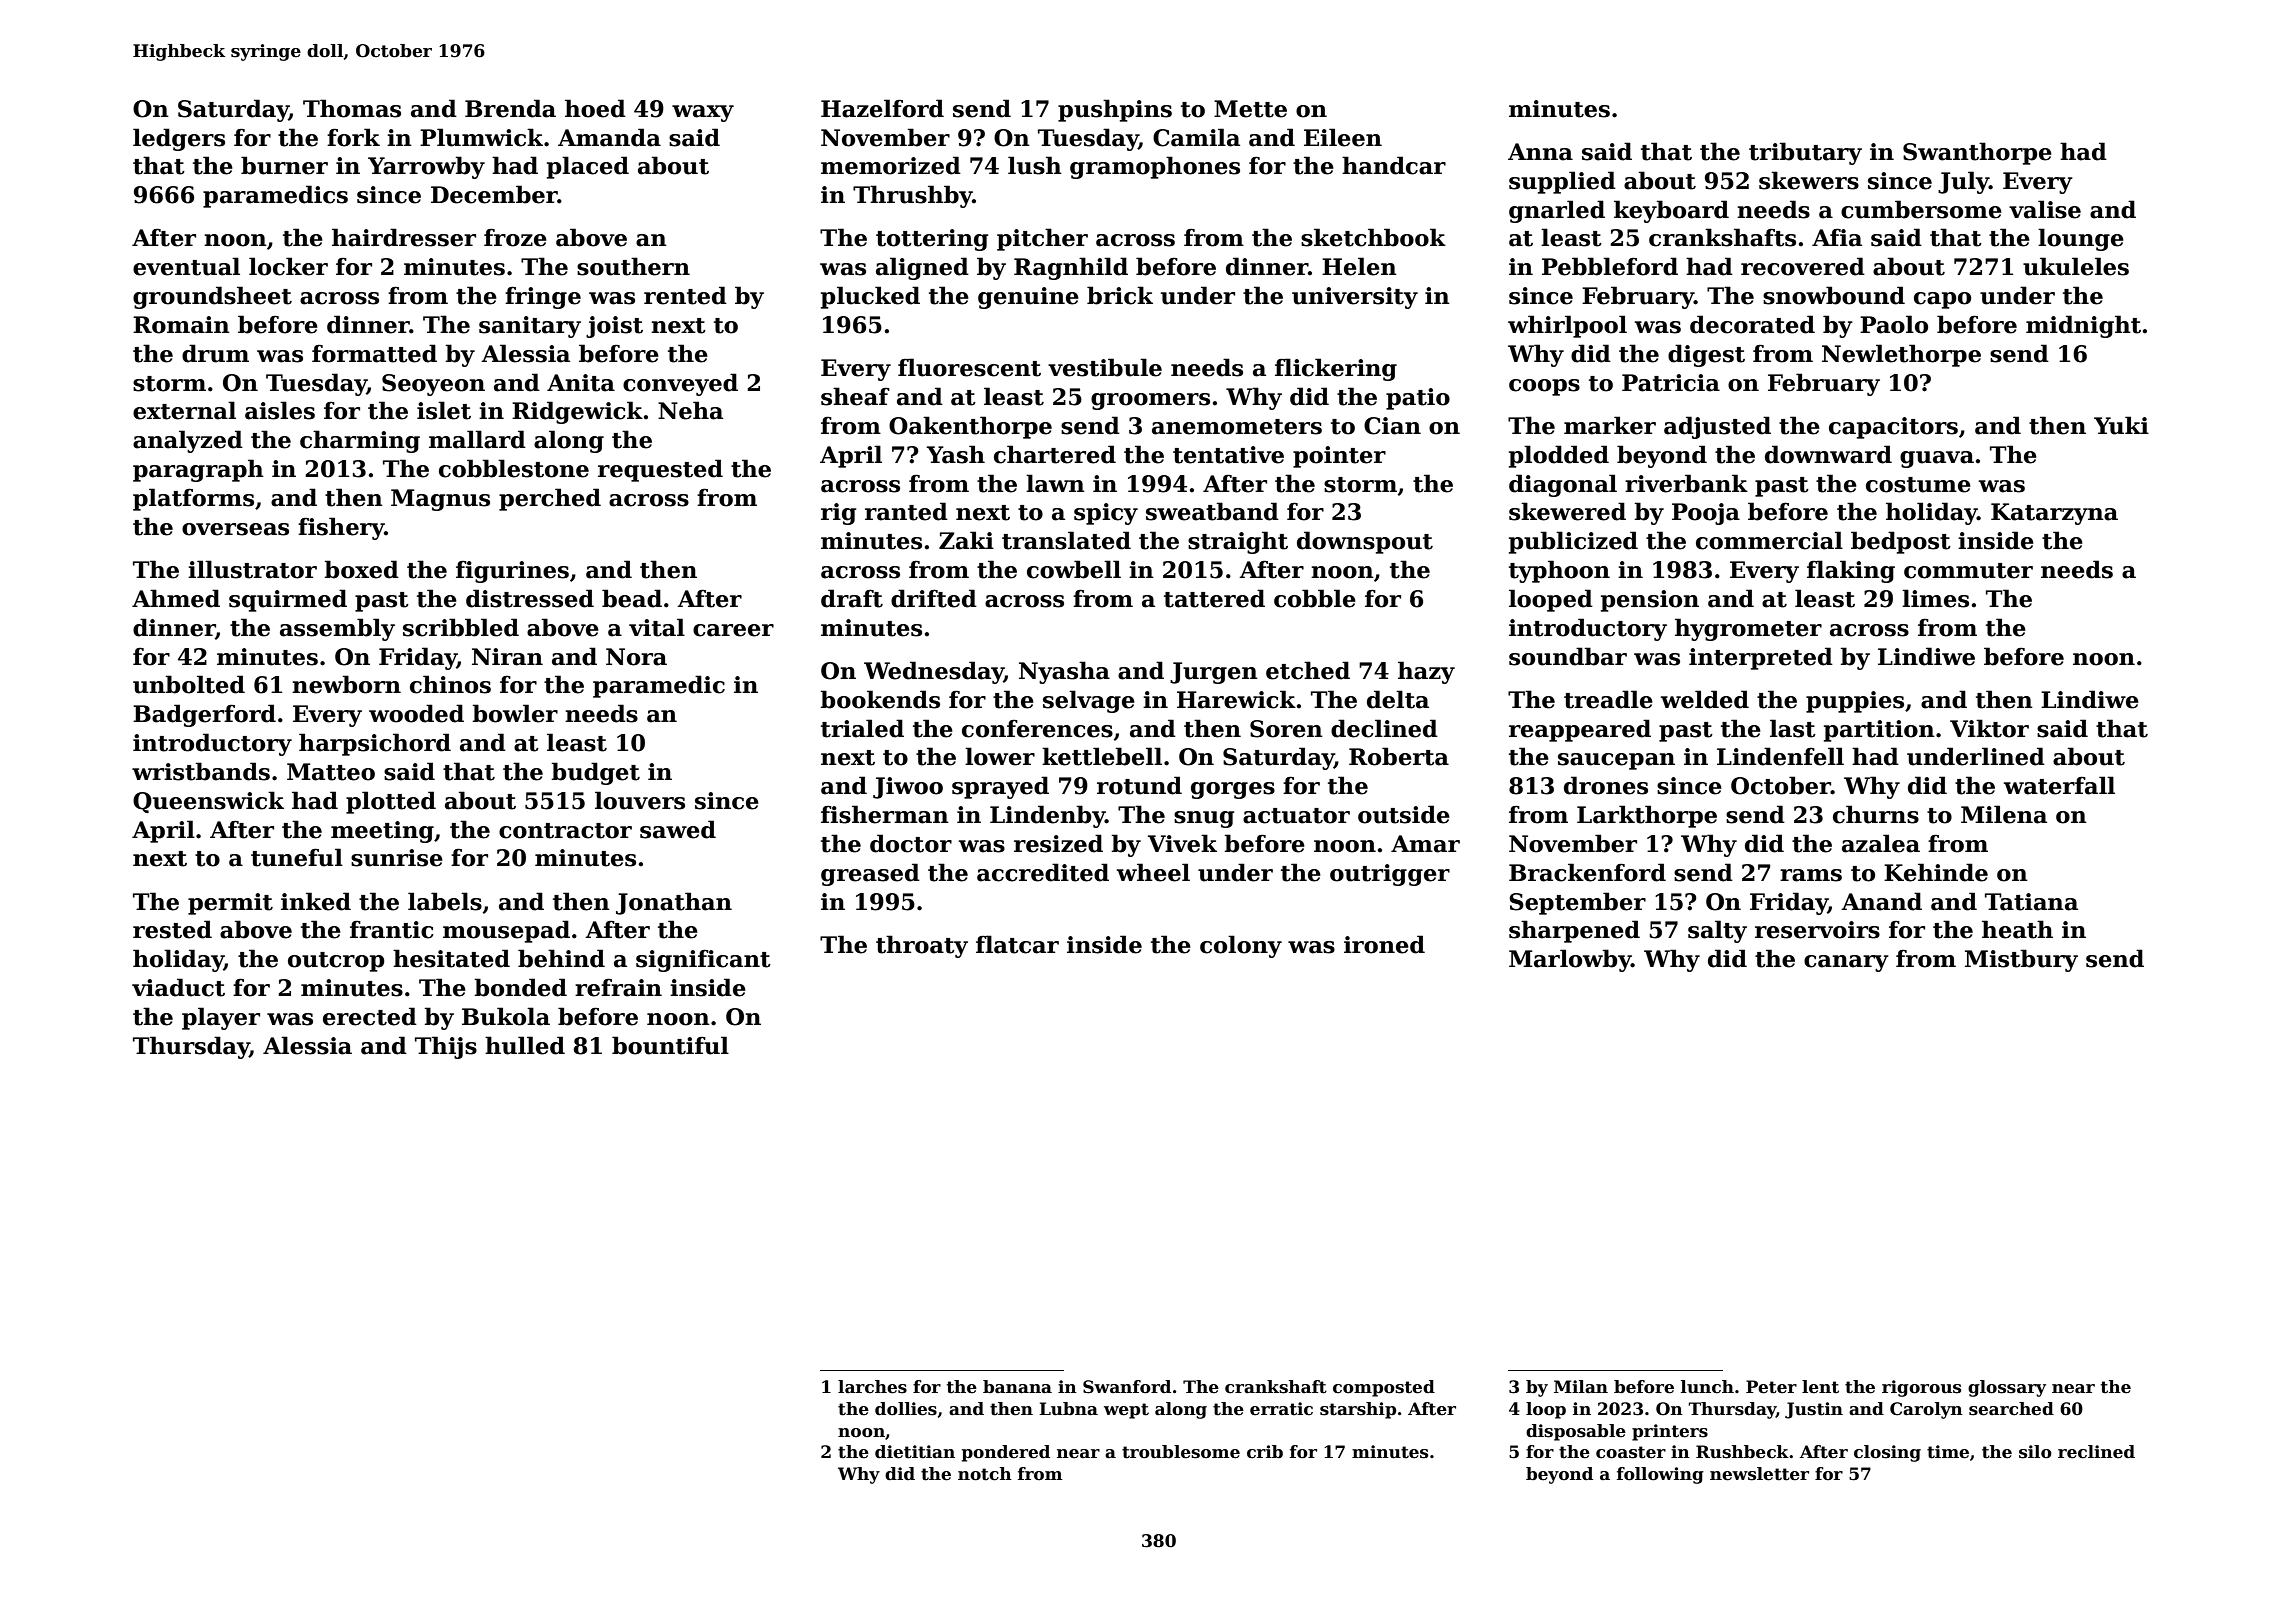 The width and height of the page is (2282, 1614). What do you see at coordinates (1707, 1387) in the page?
I see `lunch` at bounding box center [1707, 1387].
